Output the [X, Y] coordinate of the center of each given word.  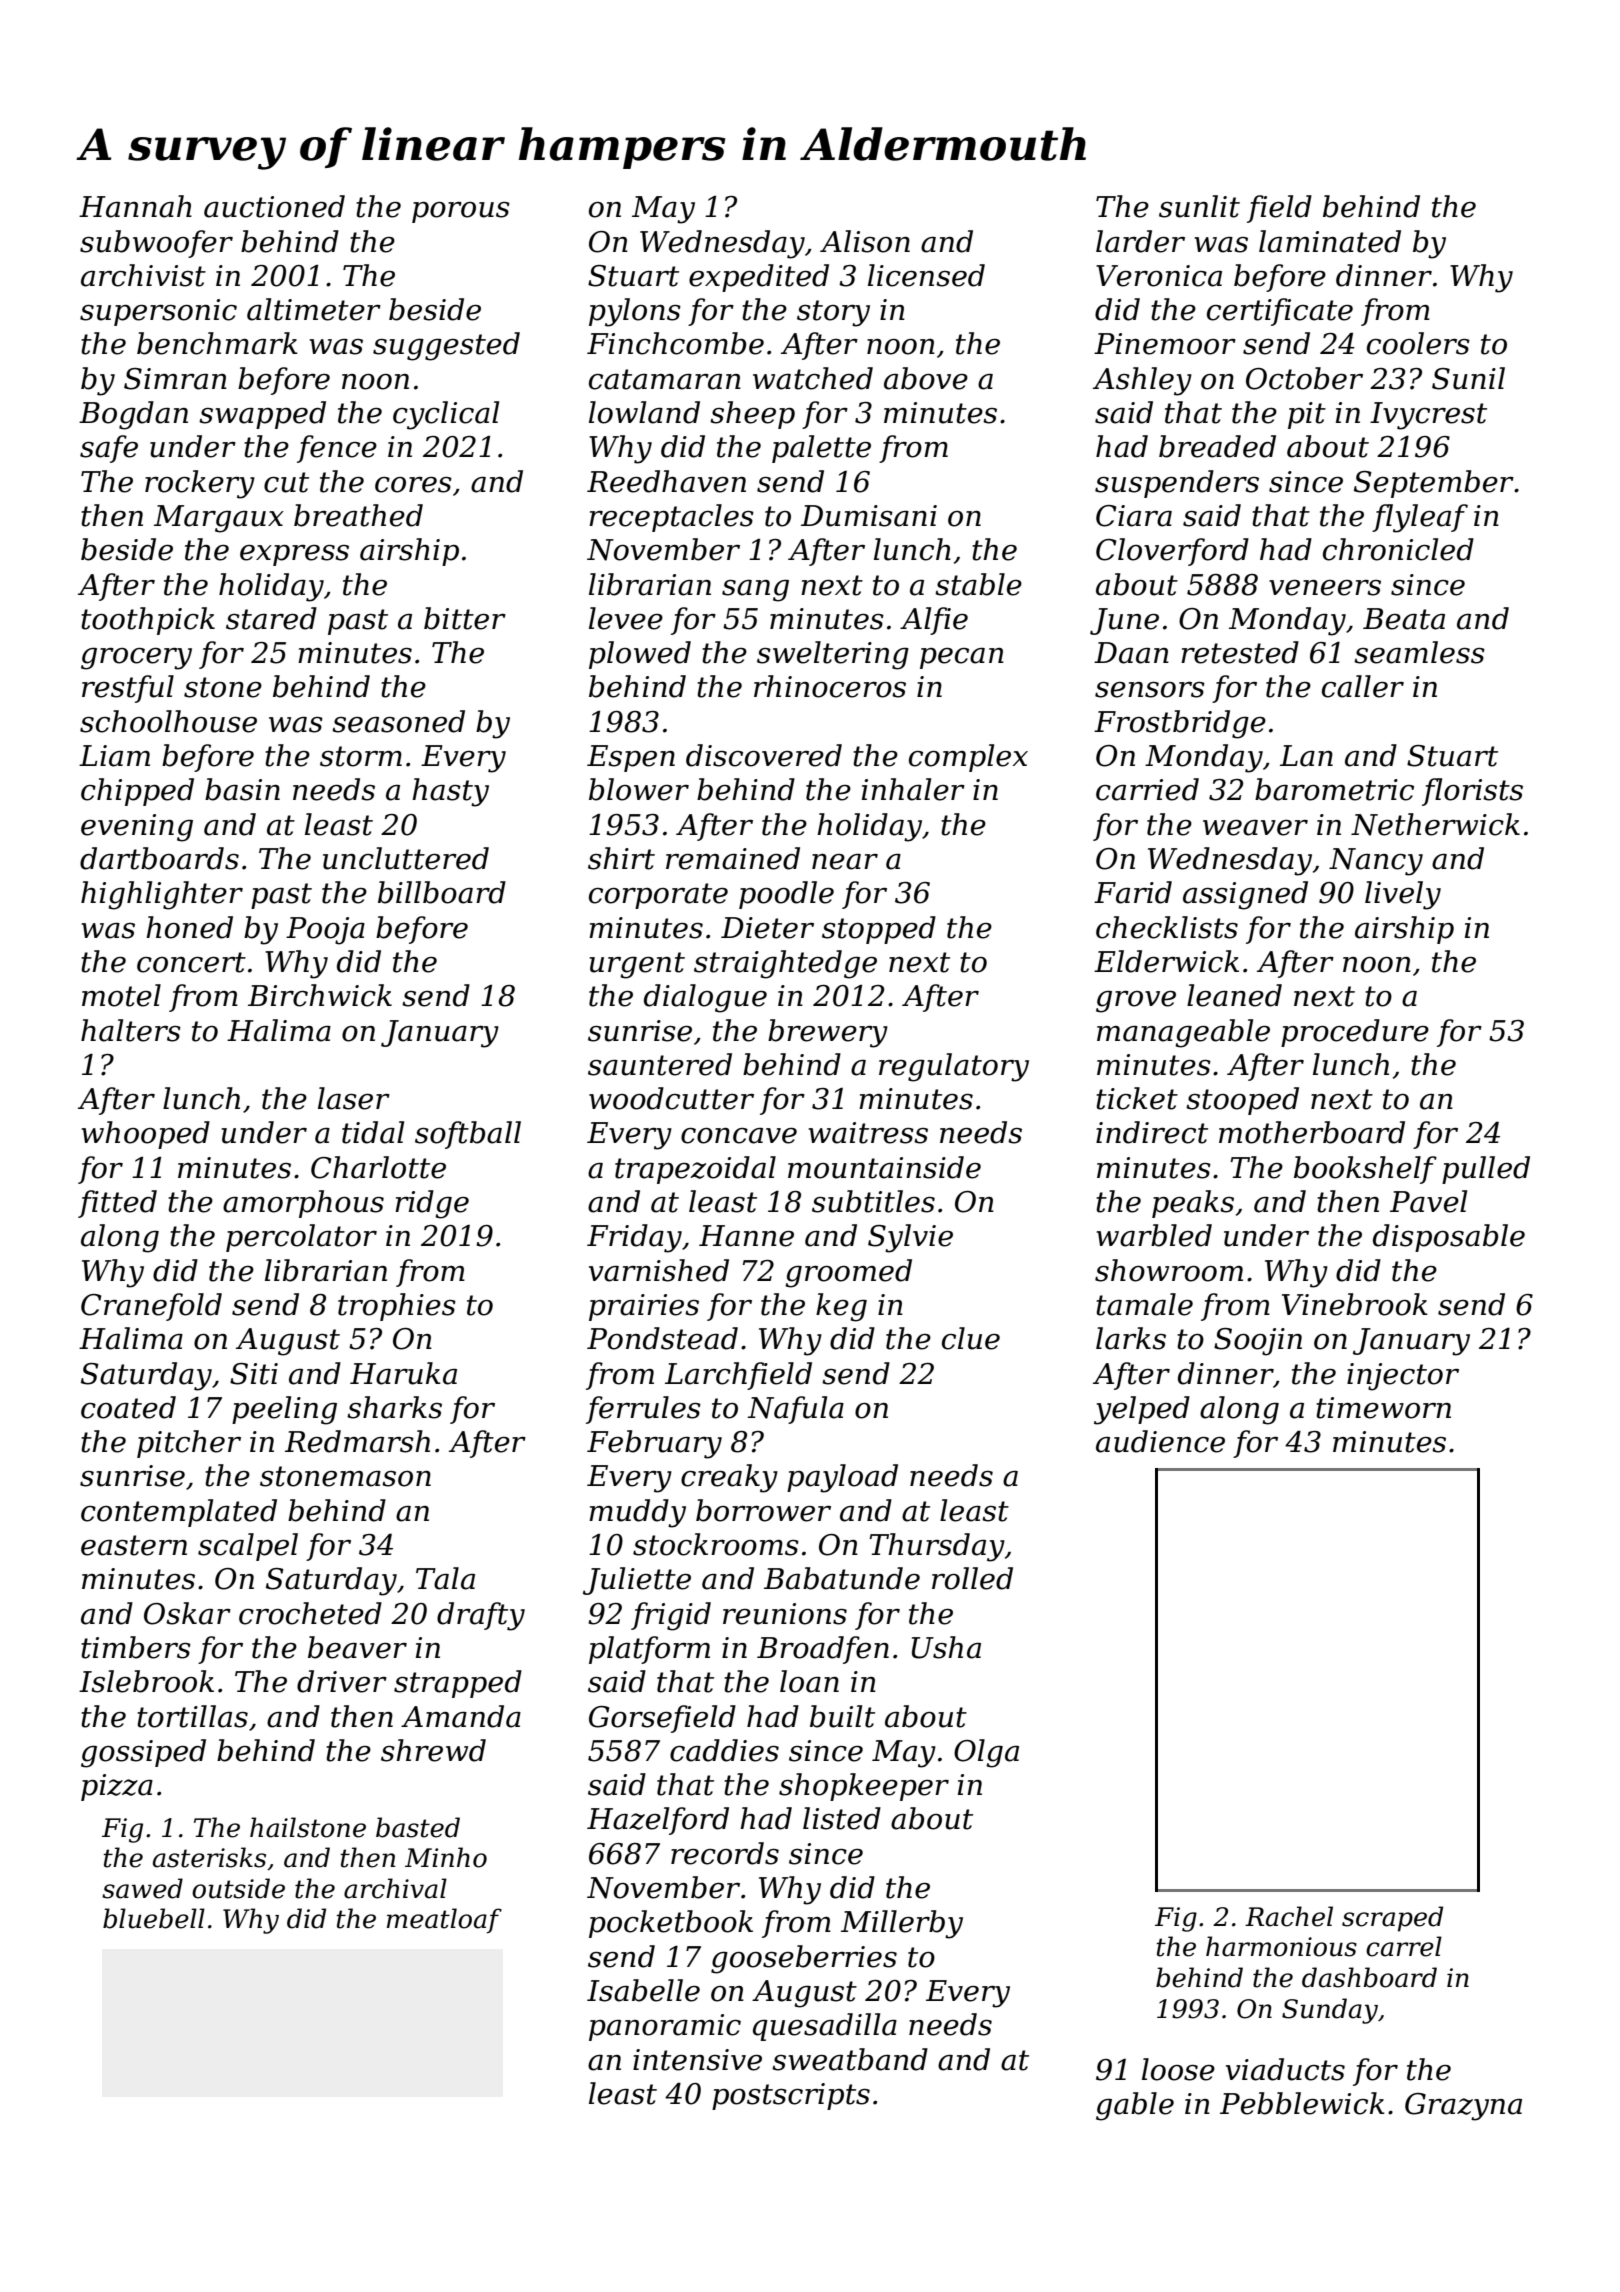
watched [813, 378]
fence [337, 449]
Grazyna [1463, 2107]
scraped [1392, 1919]
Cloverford [1172, 552]
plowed [640, 655]
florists [1472, 792]
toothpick [148, 621]
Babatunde [842, 1578]
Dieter [767, 928]
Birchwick [320, 995]
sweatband [850, 2059]
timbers [136, 1647]
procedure [1355, 1033]
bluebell [154, 1918]
